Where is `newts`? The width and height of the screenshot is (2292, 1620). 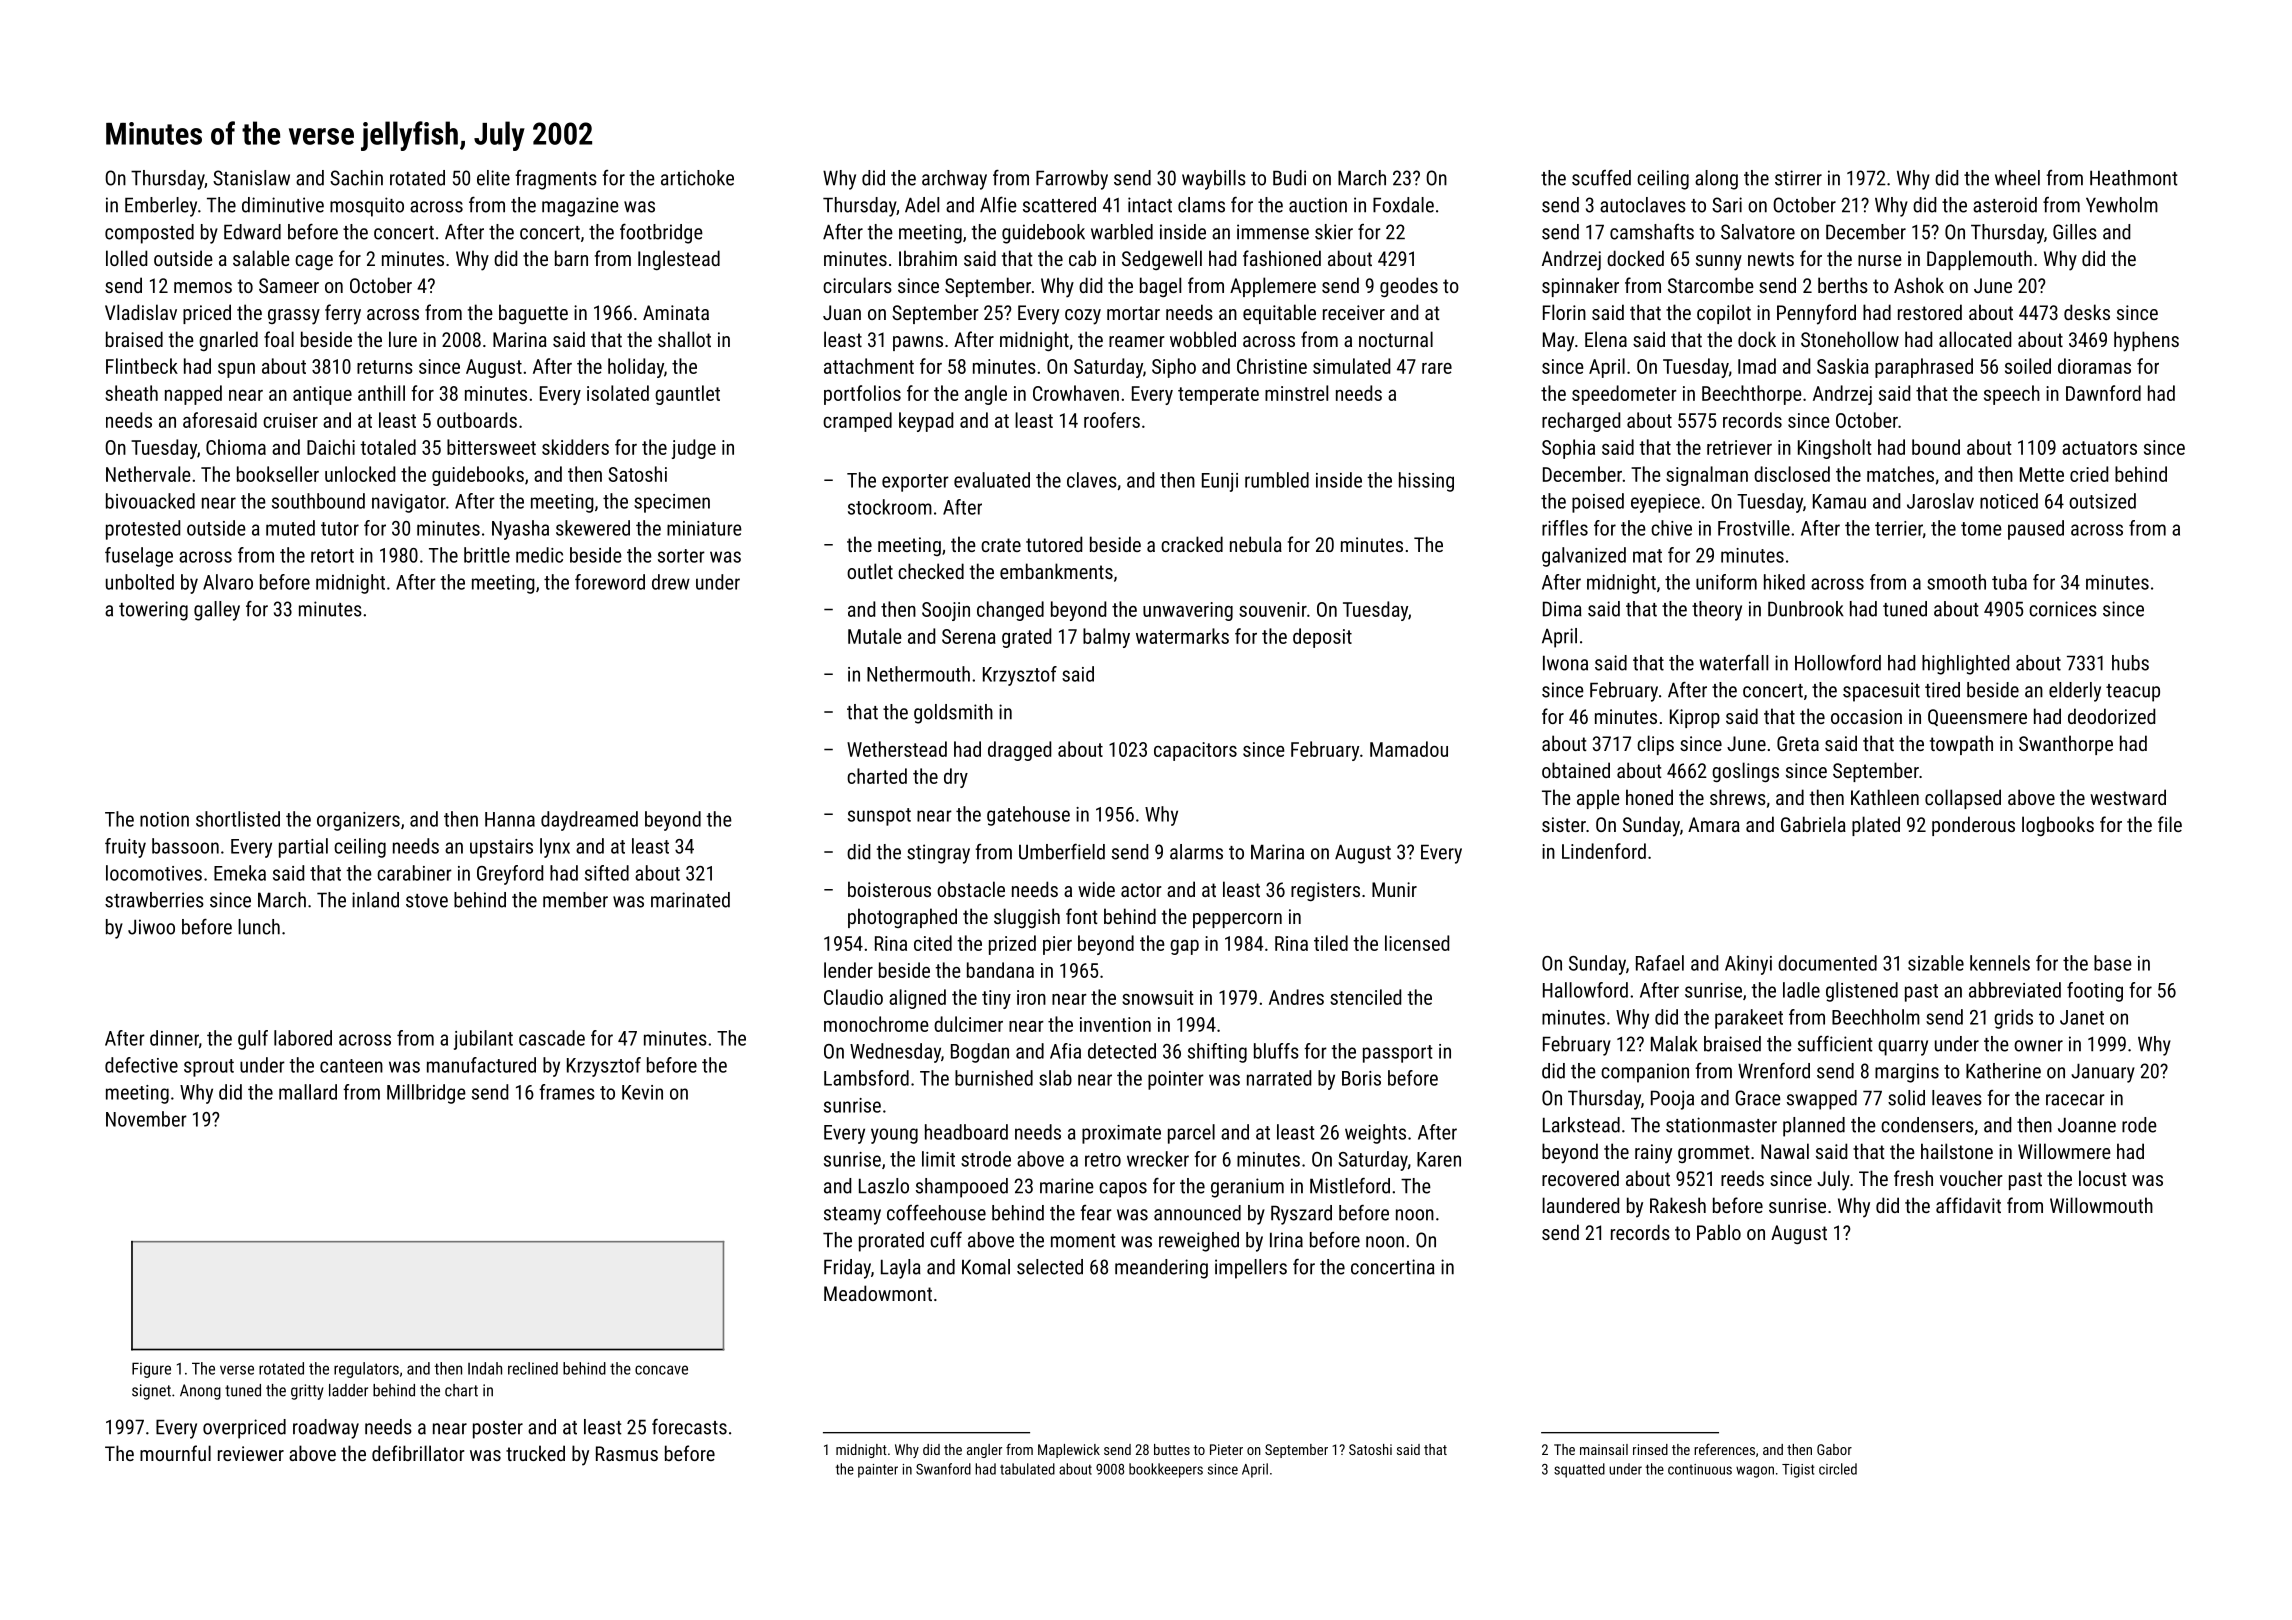 newts is located at coordinates (1771, 259).
